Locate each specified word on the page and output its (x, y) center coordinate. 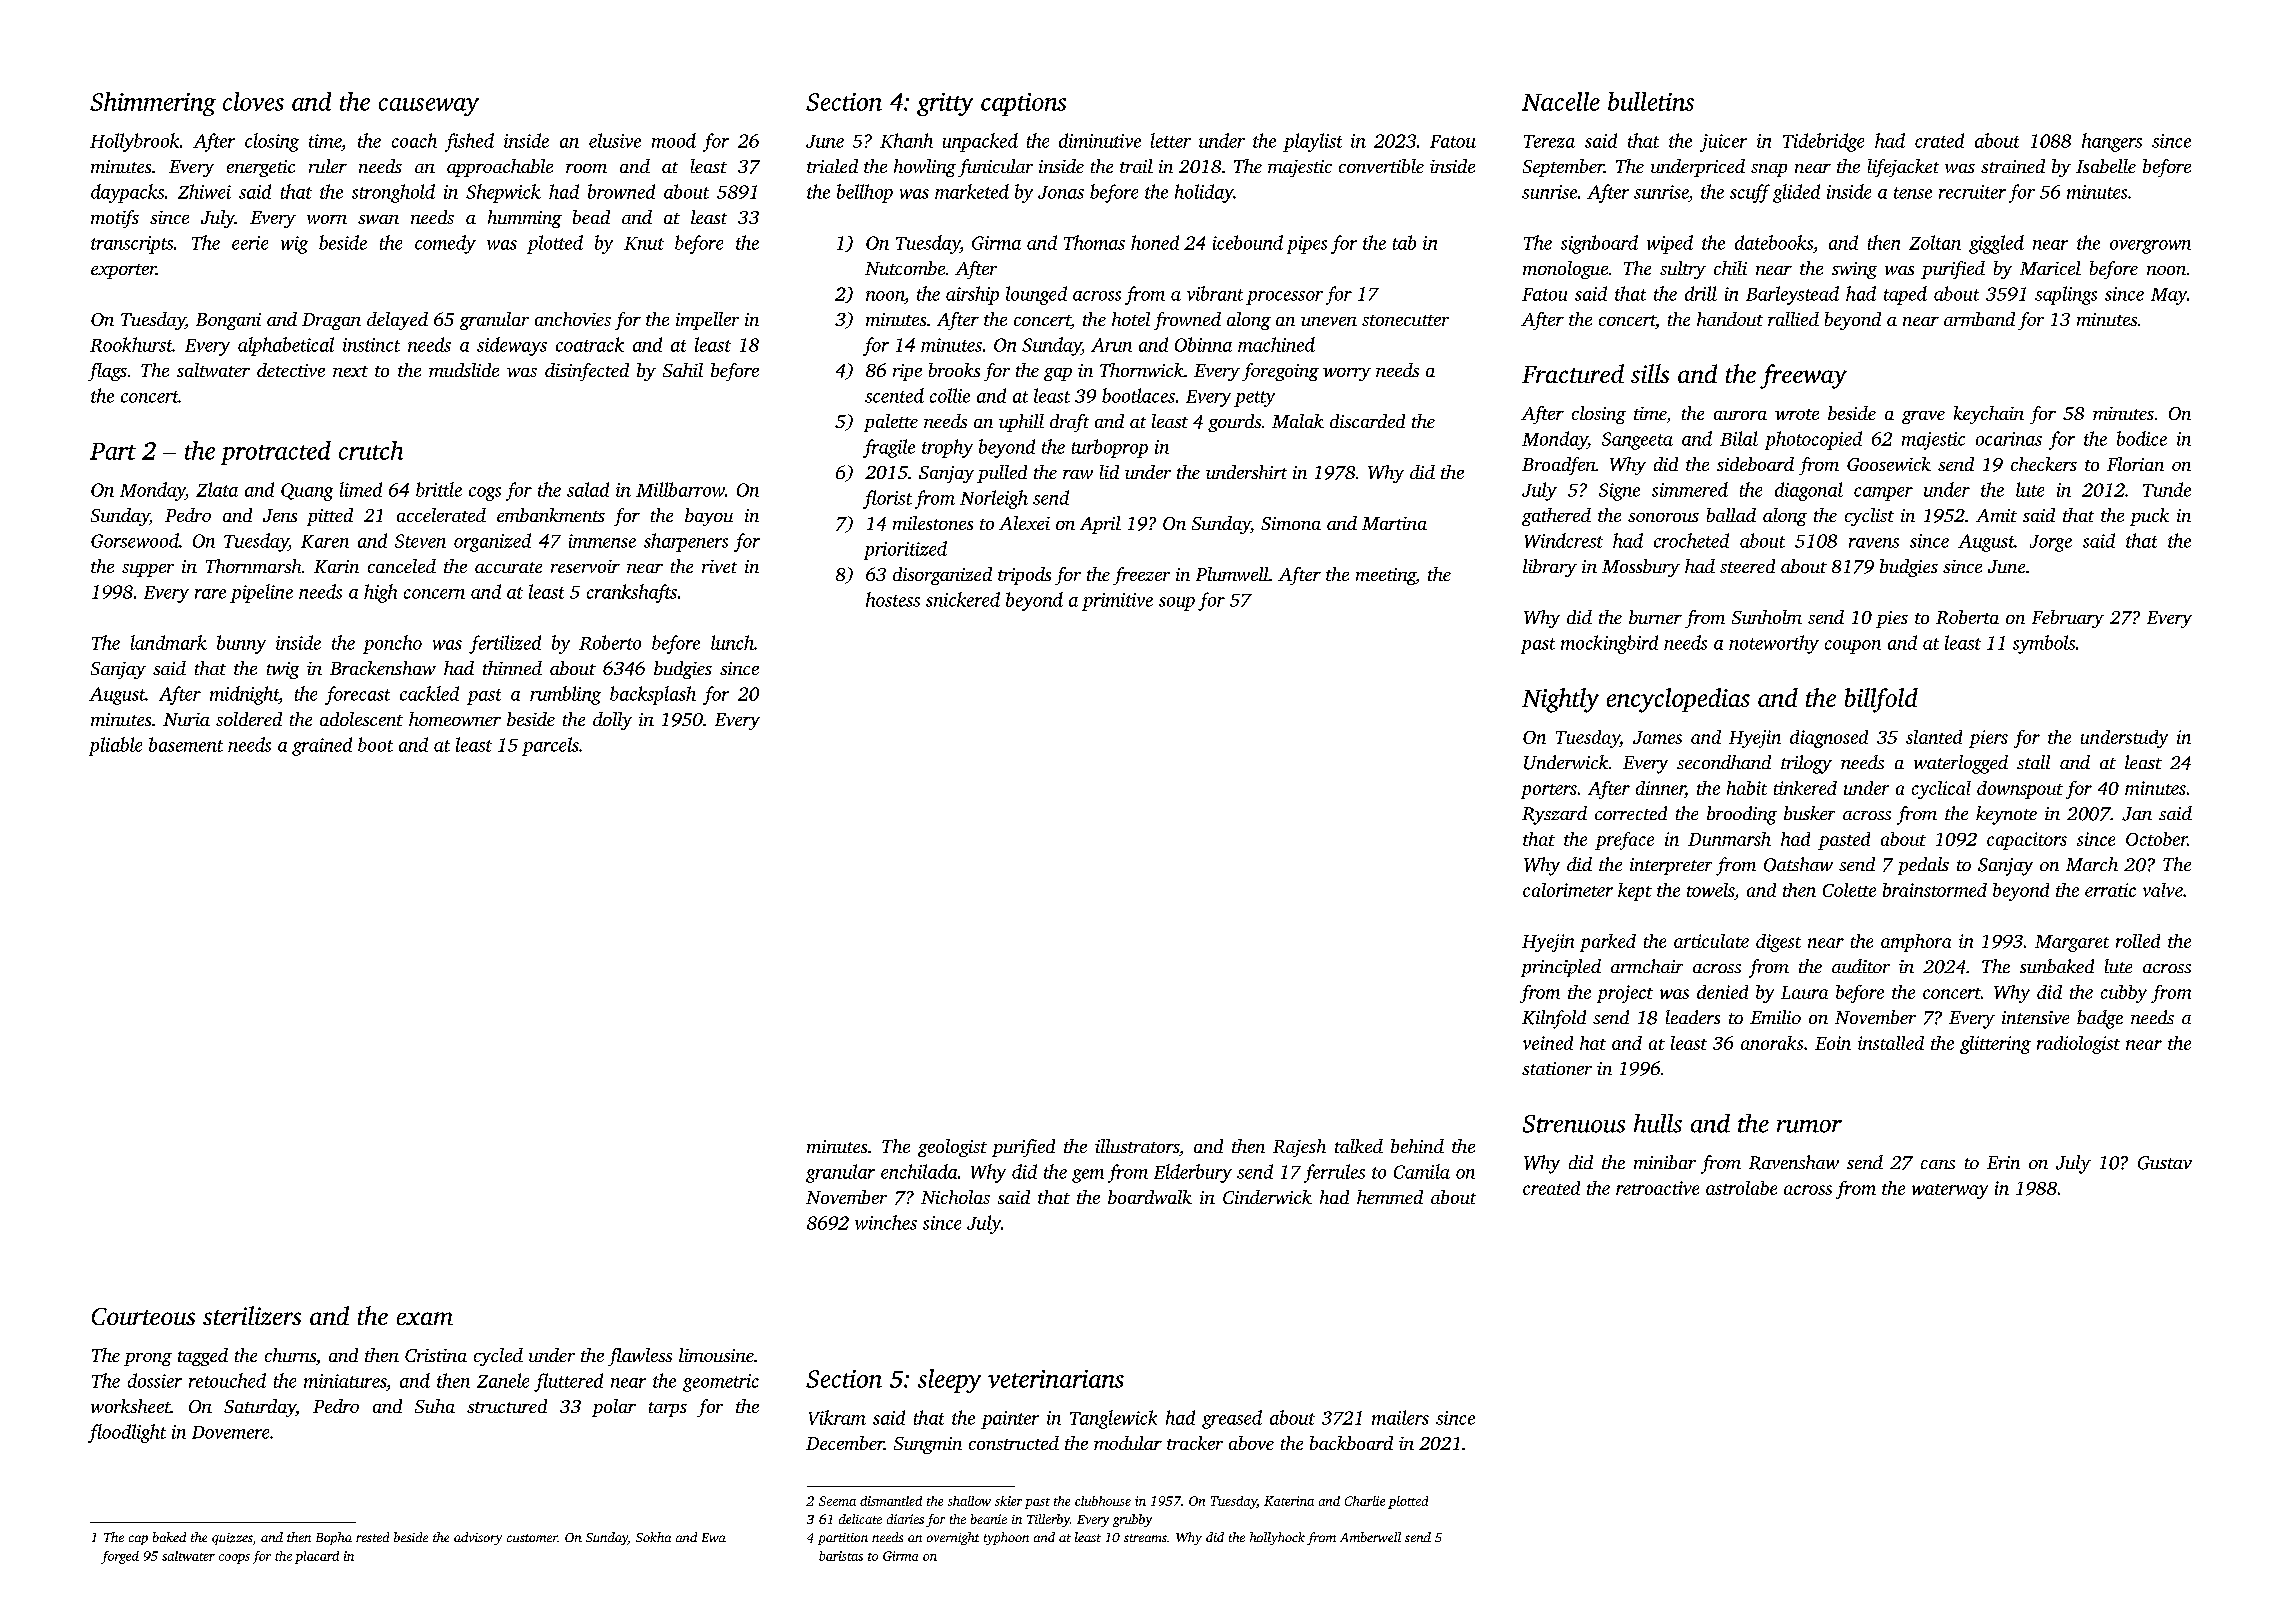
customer (532, 1538)
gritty (945, 104)
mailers (1400, 1417)
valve (2163, 890)
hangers (2112, 142)
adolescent (361, 719)
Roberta (1967, 617)
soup (1177, 604)
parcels (550, 746)
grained (322, 746)
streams (1145, 1538)
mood (674, 140)
